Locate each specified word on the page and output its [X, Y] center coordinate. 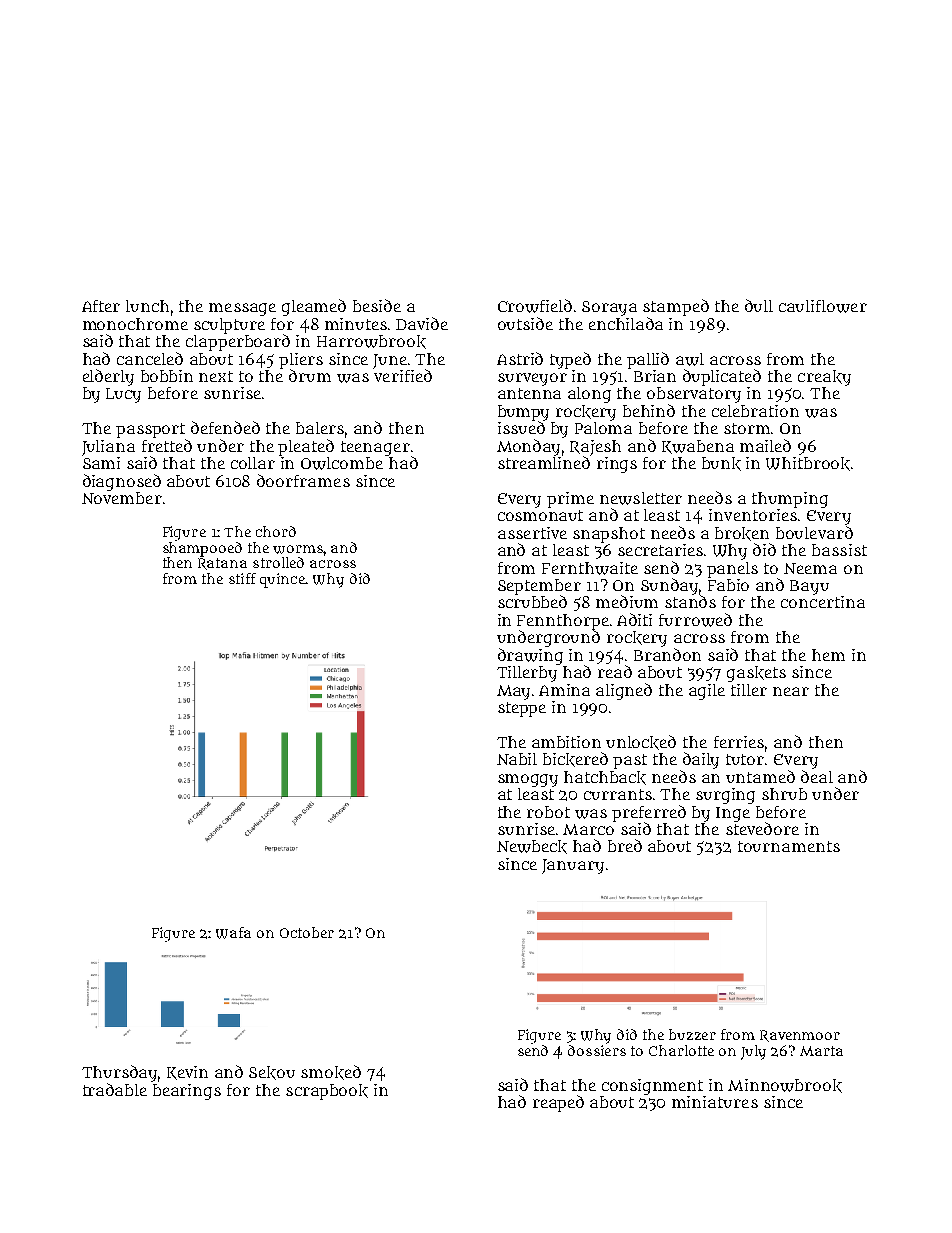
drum [310, 375]
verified [403, 375]
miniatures [715, 1102]
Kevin [187, 1073]
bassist [839, 550]
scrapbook [327, 1092]
